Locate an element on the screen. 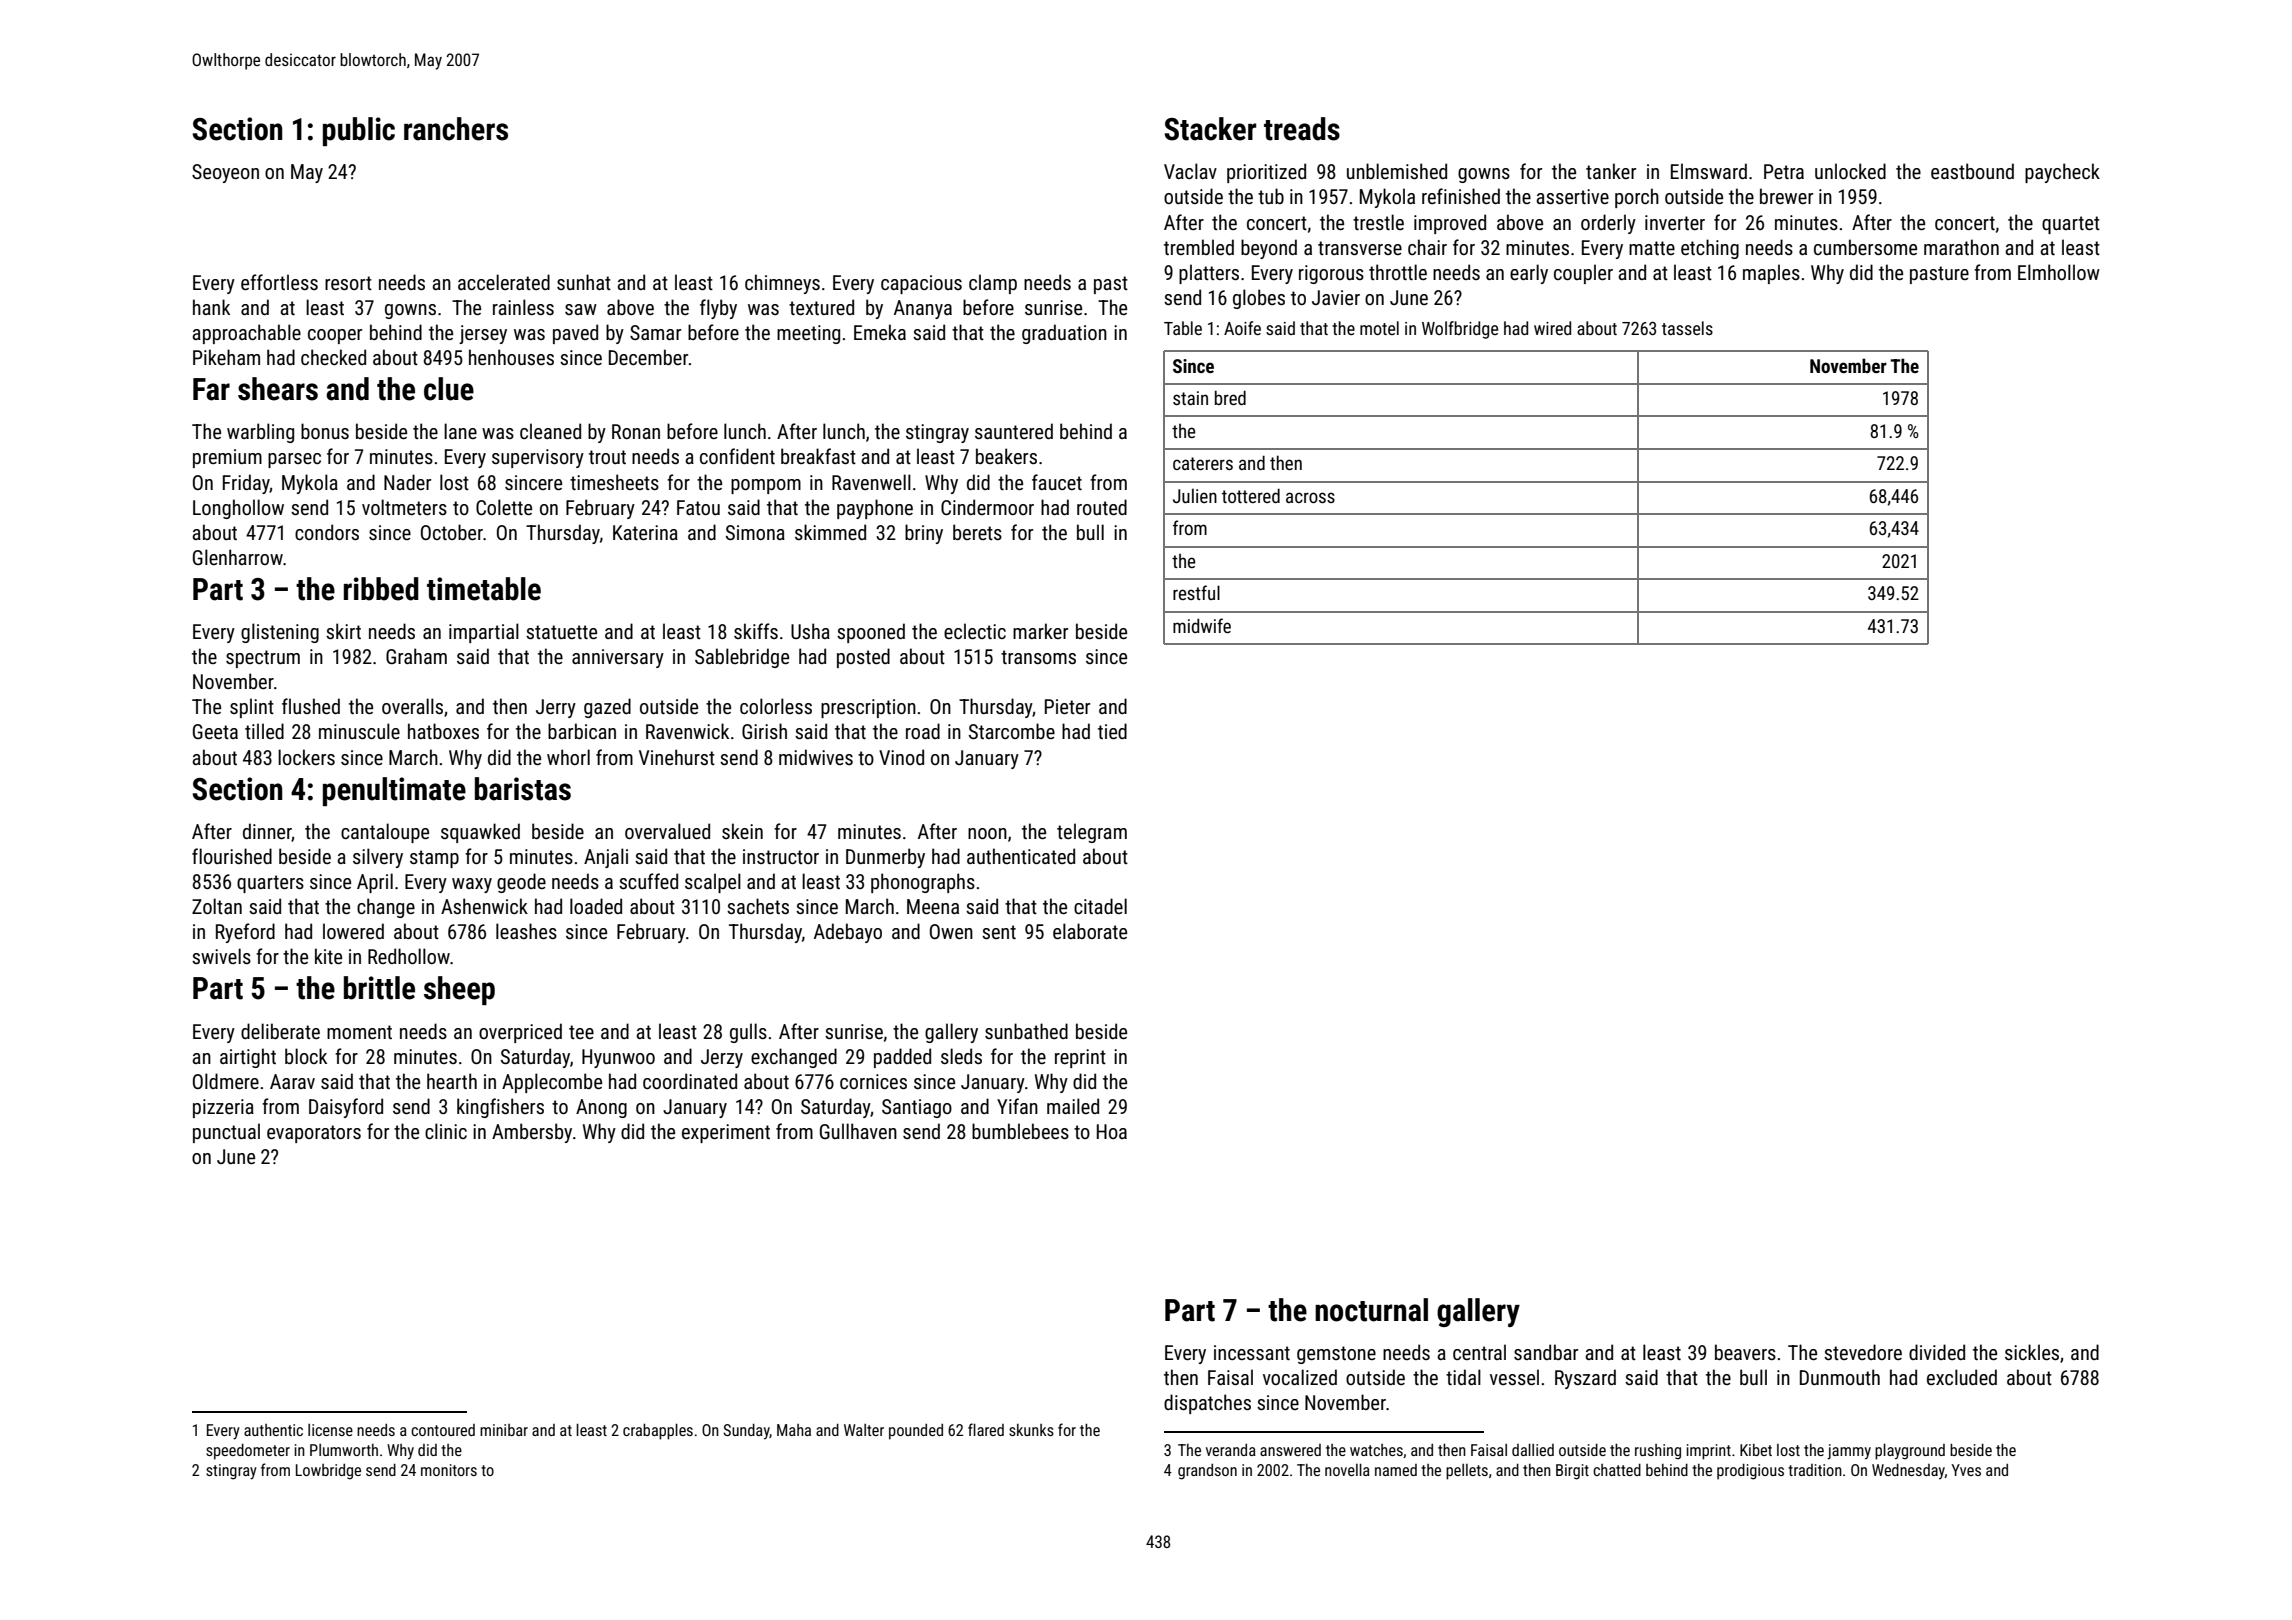  tassels is located at coordinates (1687, 328).
